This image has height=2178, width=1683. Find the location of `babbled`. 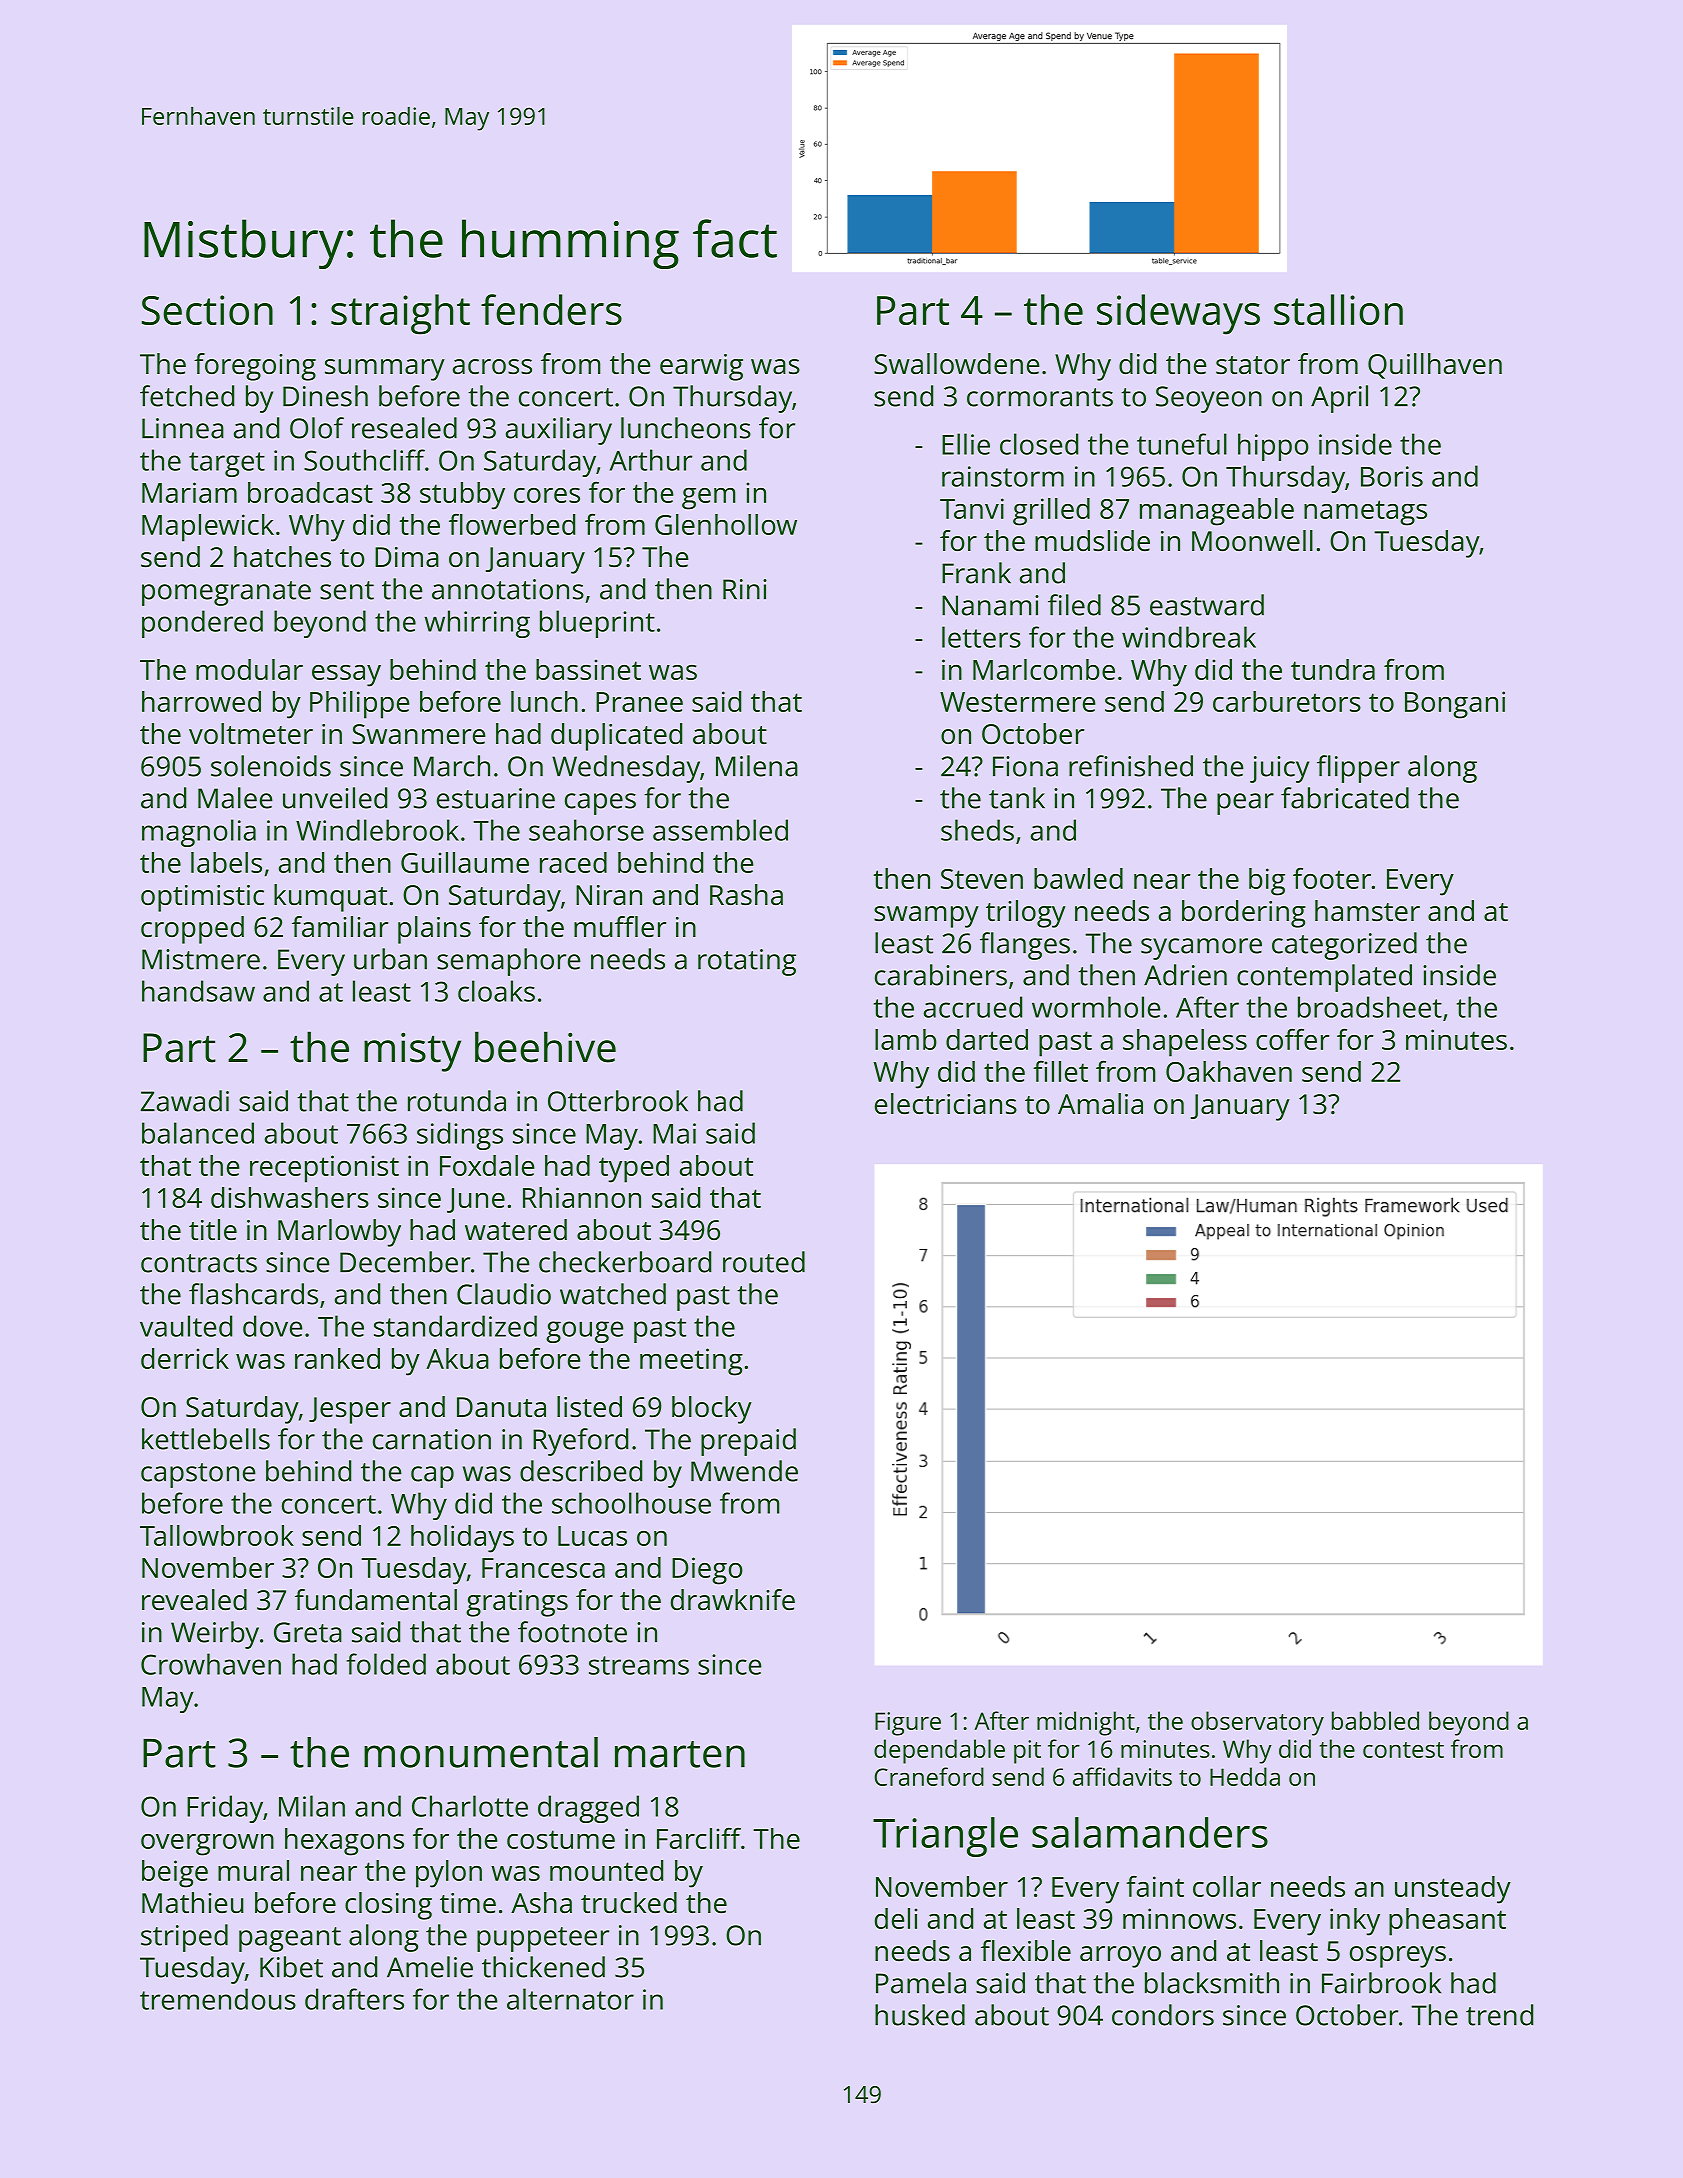

babbled is located at coordinates (1375, 1720).
